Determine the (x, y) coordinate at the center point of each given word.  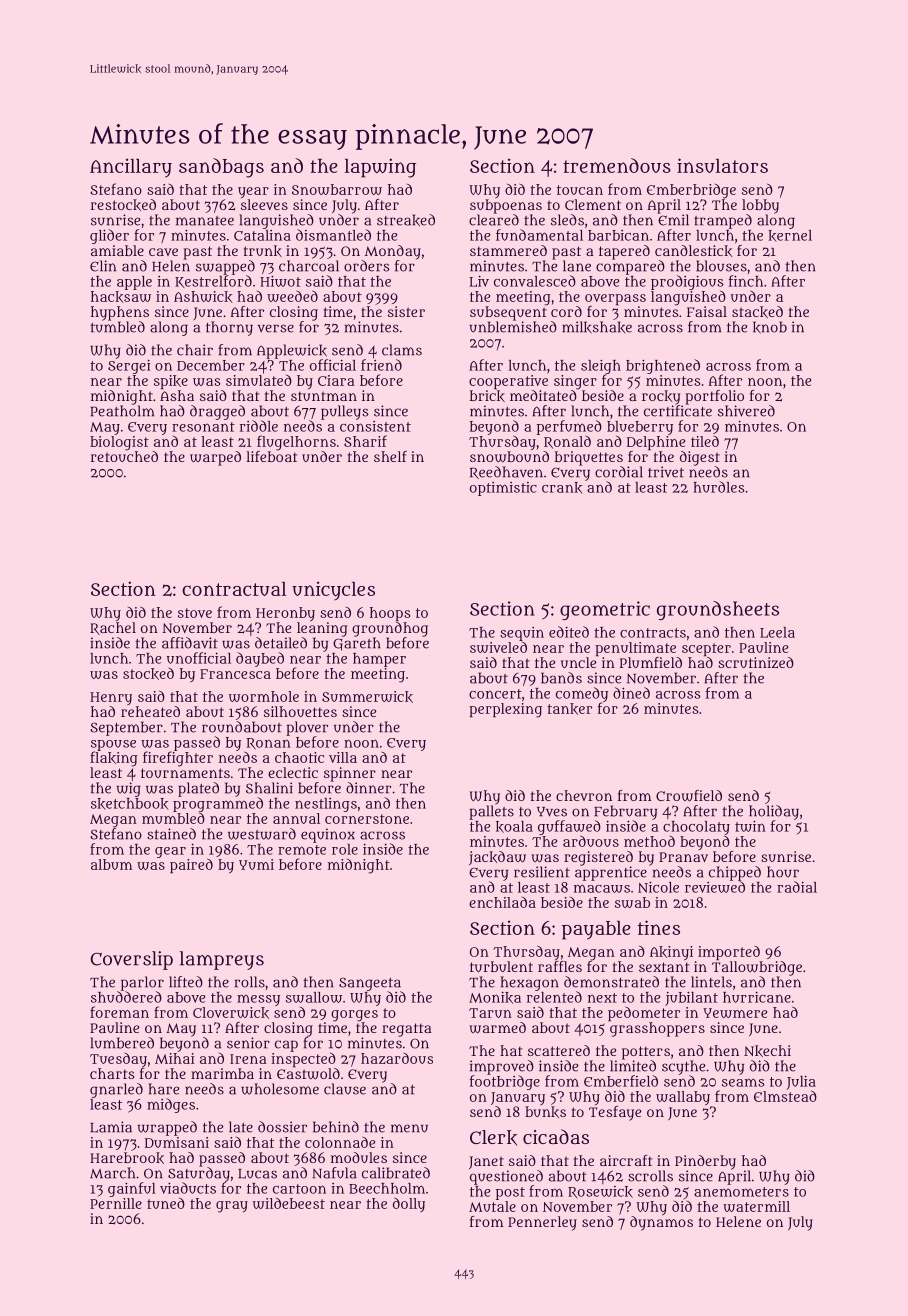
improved (502, 1067)
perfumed (569, 427)
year (253, 192)
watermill (756, 1206)
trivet (666, 472)
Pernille (116, 1203)
